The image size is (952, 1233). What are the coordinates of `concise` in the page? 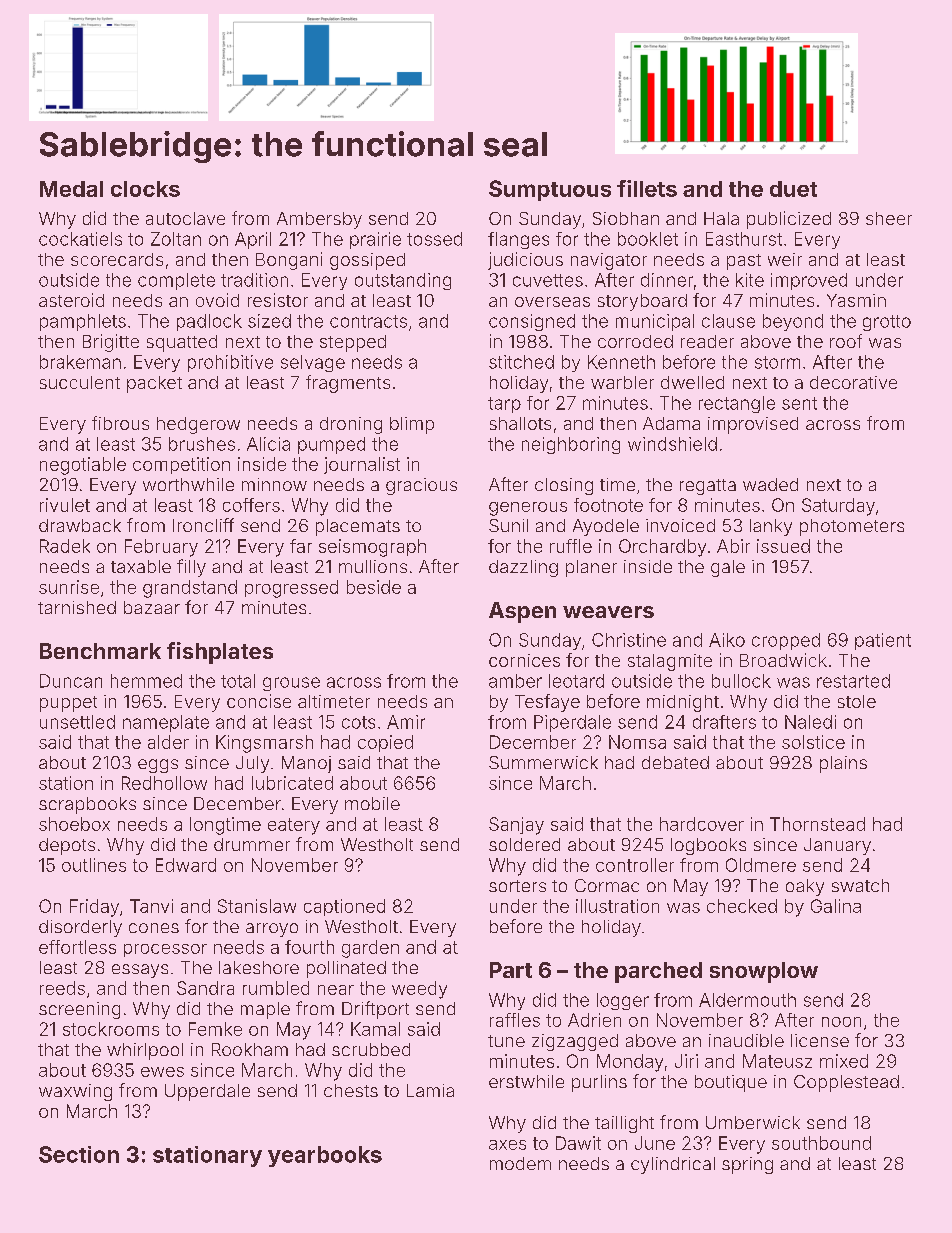 It's located at (259, 701).
